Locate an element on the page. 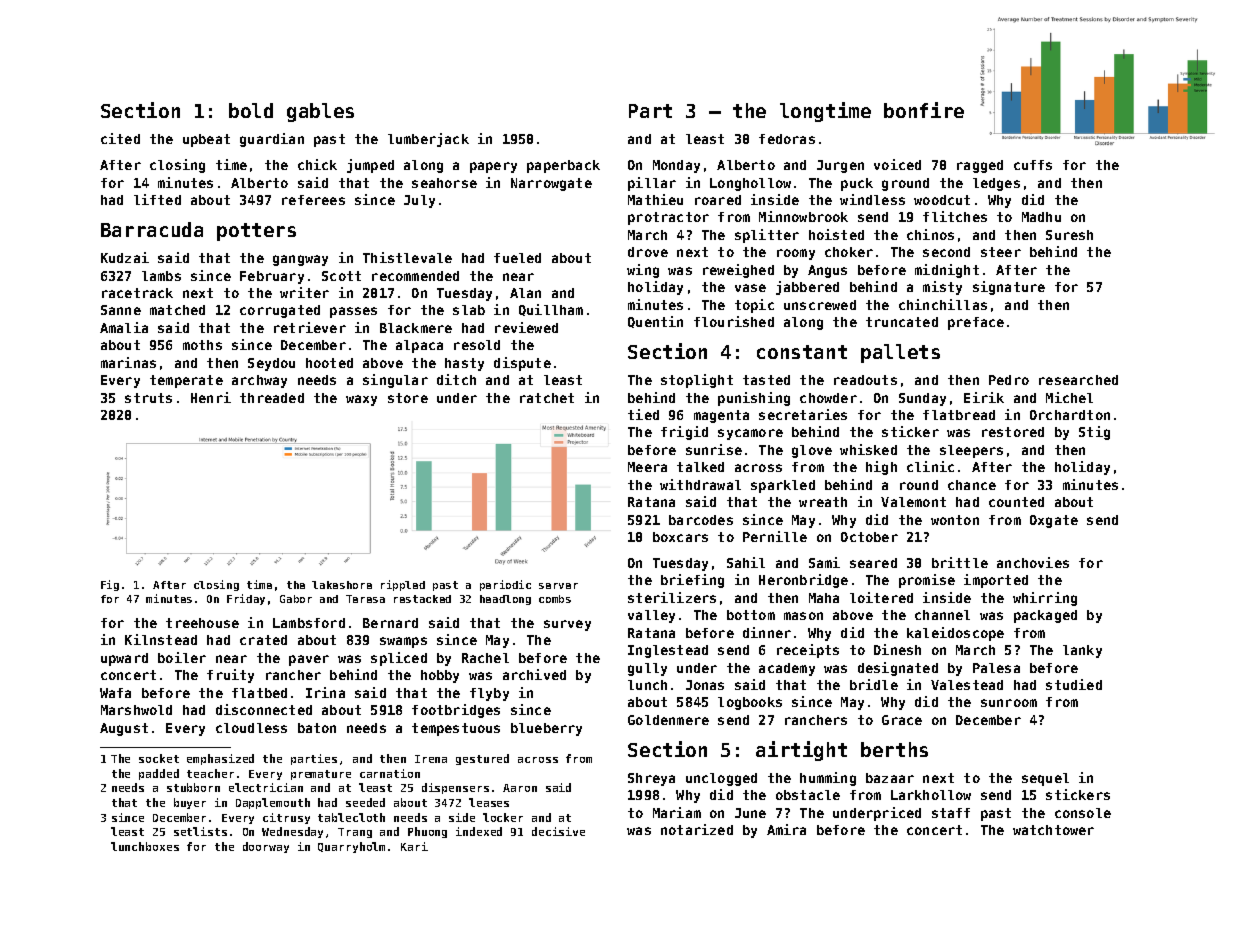 The width and height of the page is (1233, 952). cited is located at coordinates (120, 138).
